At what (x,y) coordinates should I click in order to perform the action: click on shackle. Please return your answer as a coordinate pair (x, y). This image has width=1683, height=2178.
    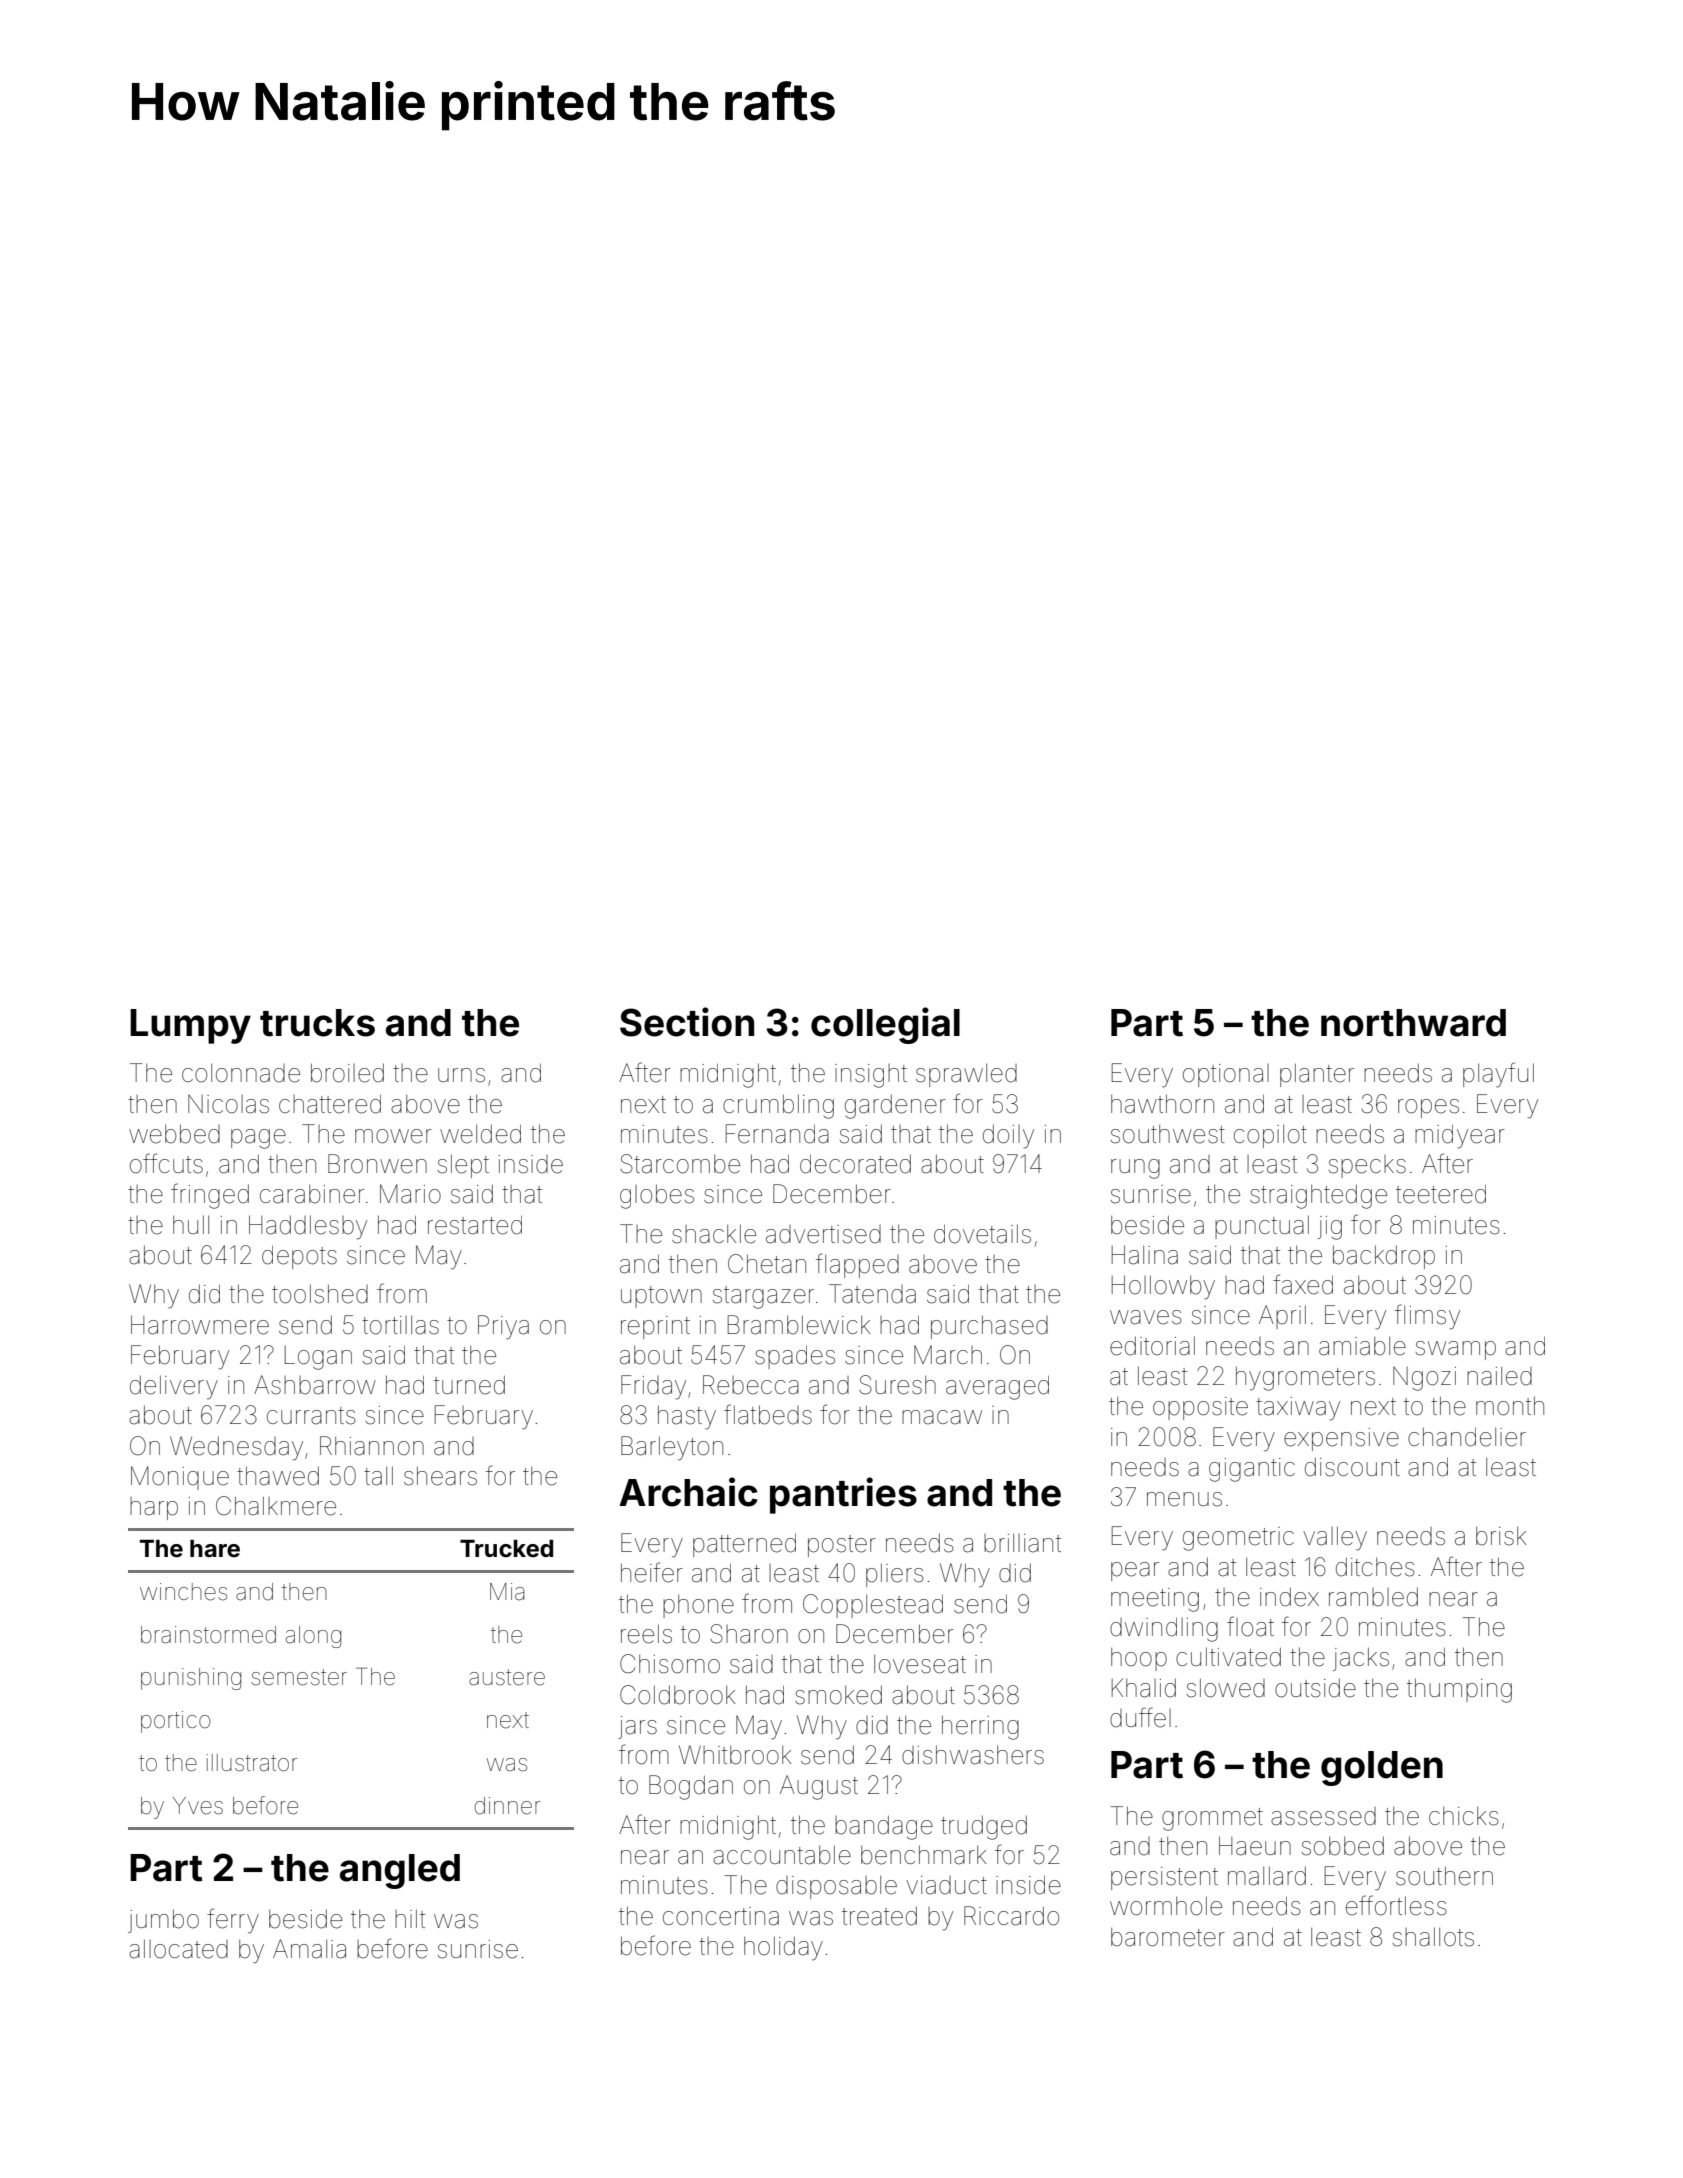
    Looking at the image, I should click on (714, 1234).
